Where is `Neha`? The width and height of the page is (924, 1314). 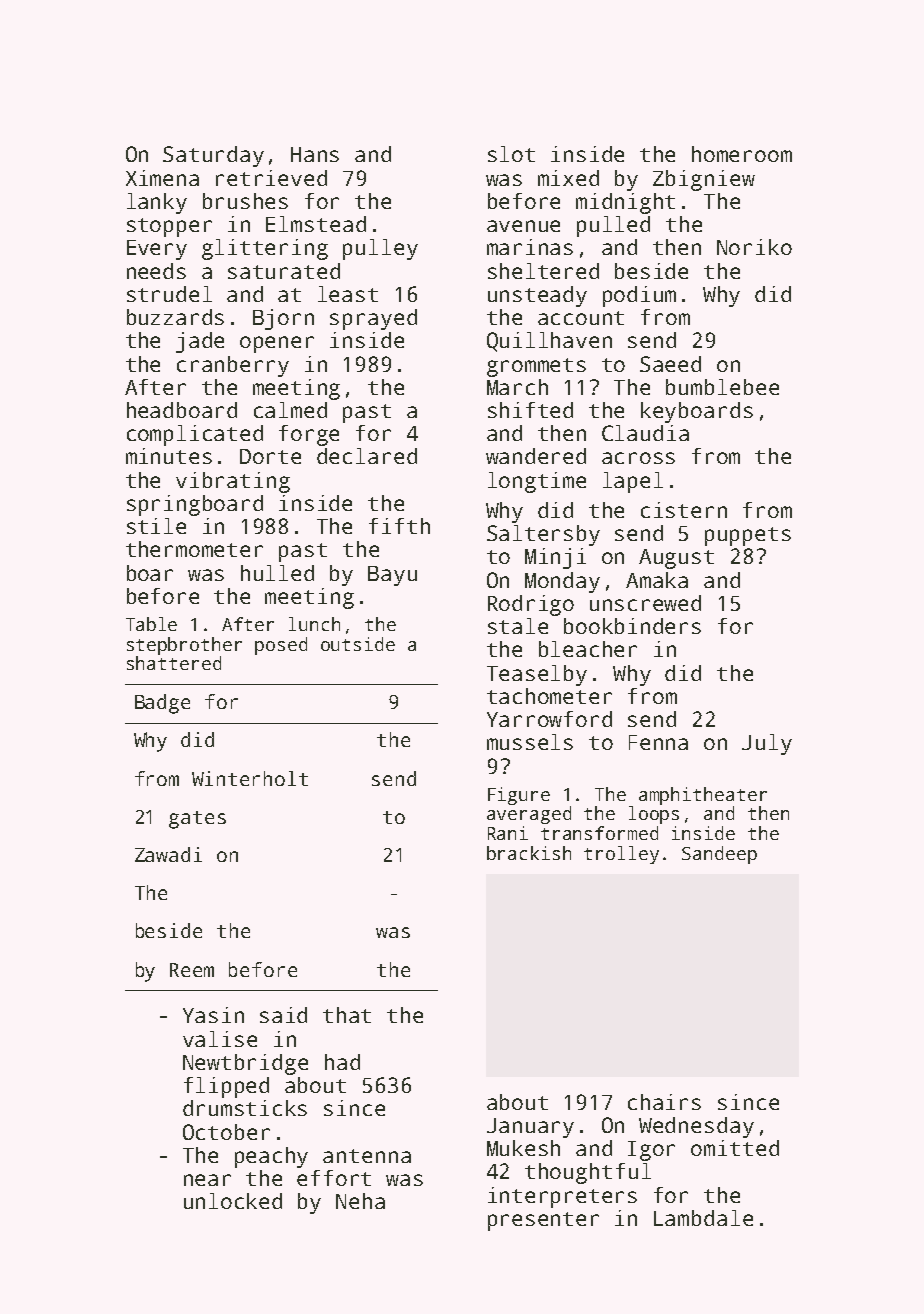 Neha is located at coordinates (360, 1201).
